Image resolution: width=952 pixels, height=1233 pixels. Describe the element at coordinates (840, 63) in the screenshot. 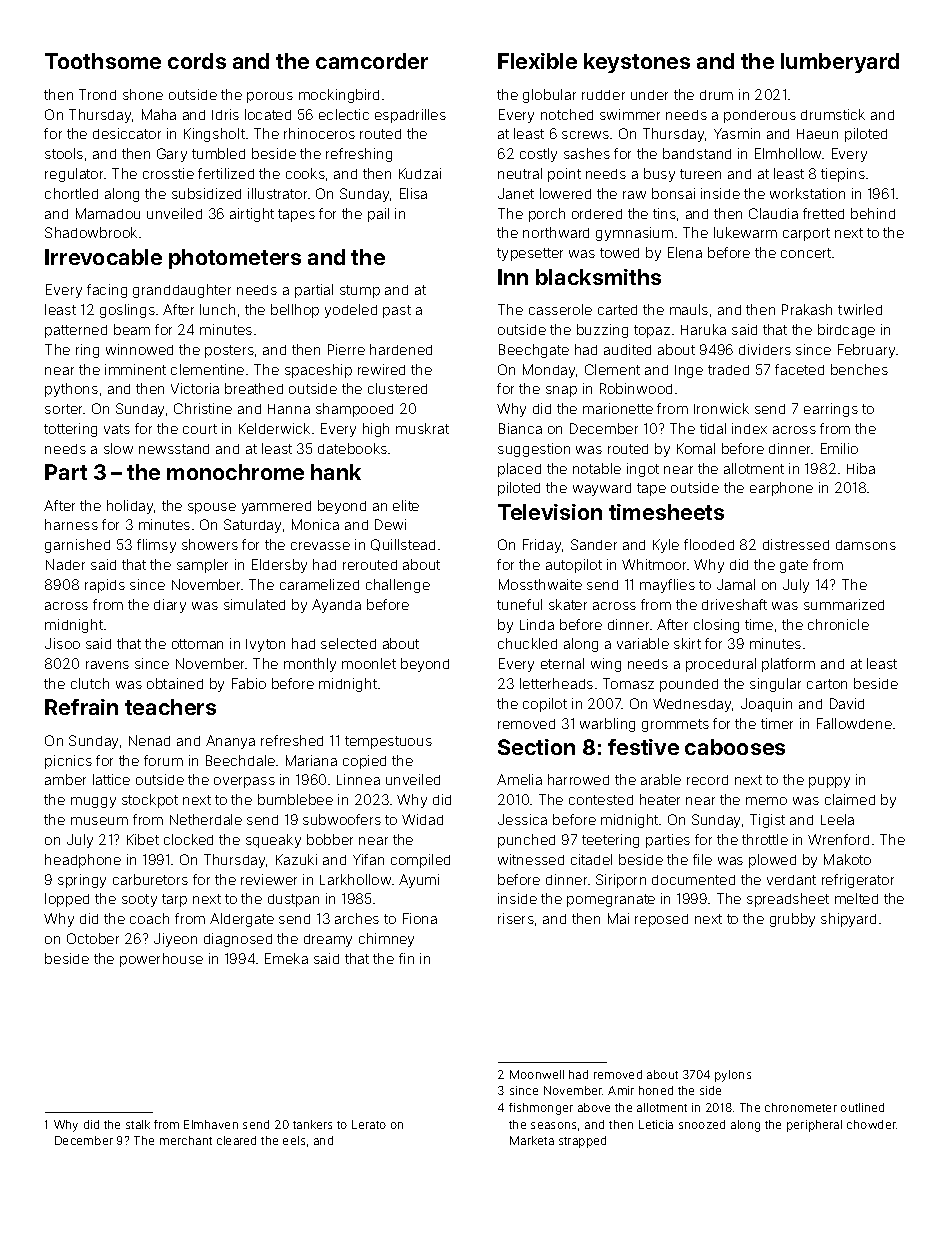

I see `lumberyard` at that location.
